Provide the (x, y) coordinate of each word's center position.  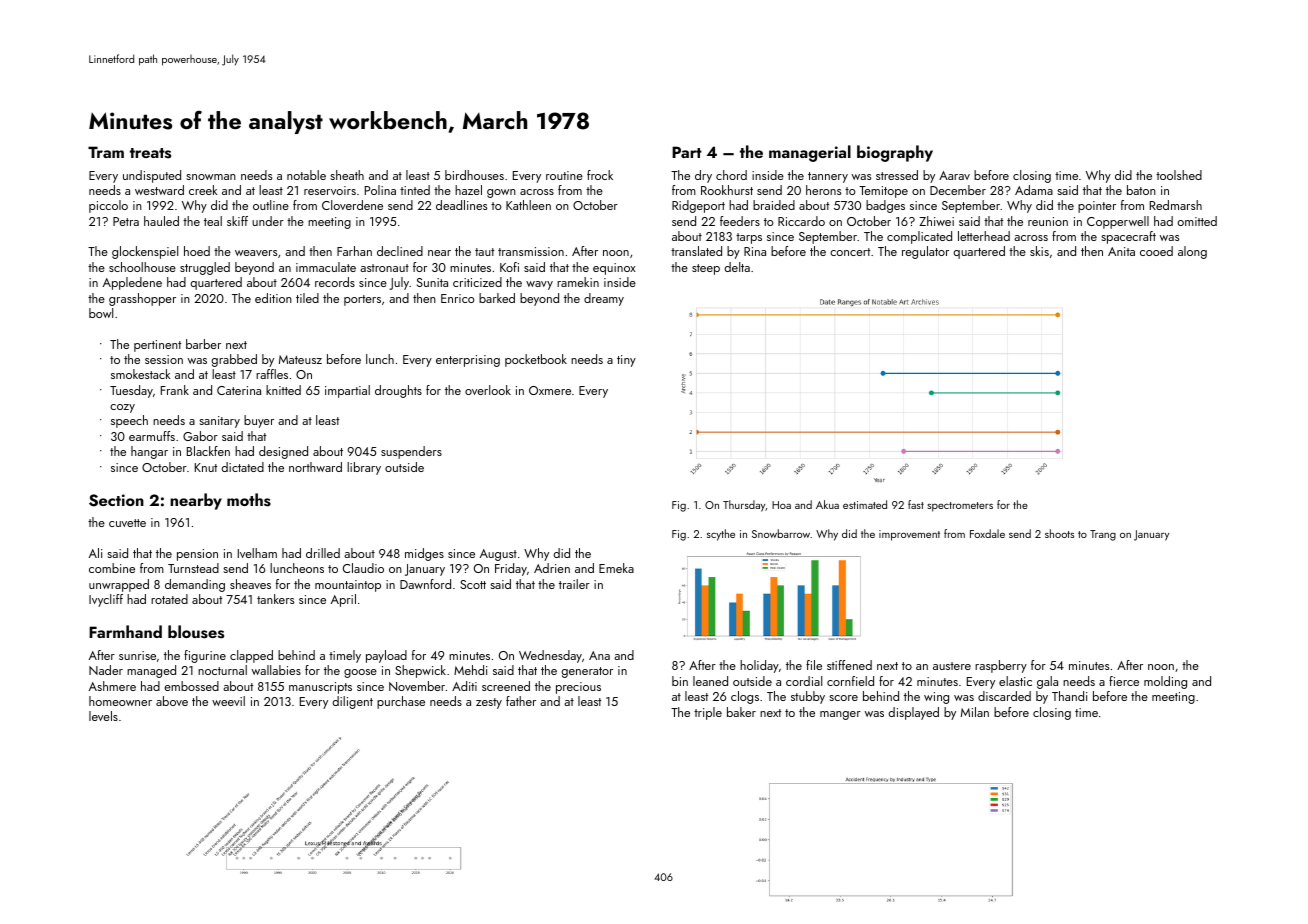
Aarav (954, 175)
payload (386, 656)
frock (600, 175)
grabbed (234, 360)
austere (952, 666)
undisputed (152, 176)
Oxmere (550, 390)
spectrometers (960, 507)
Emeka (616, 568)
